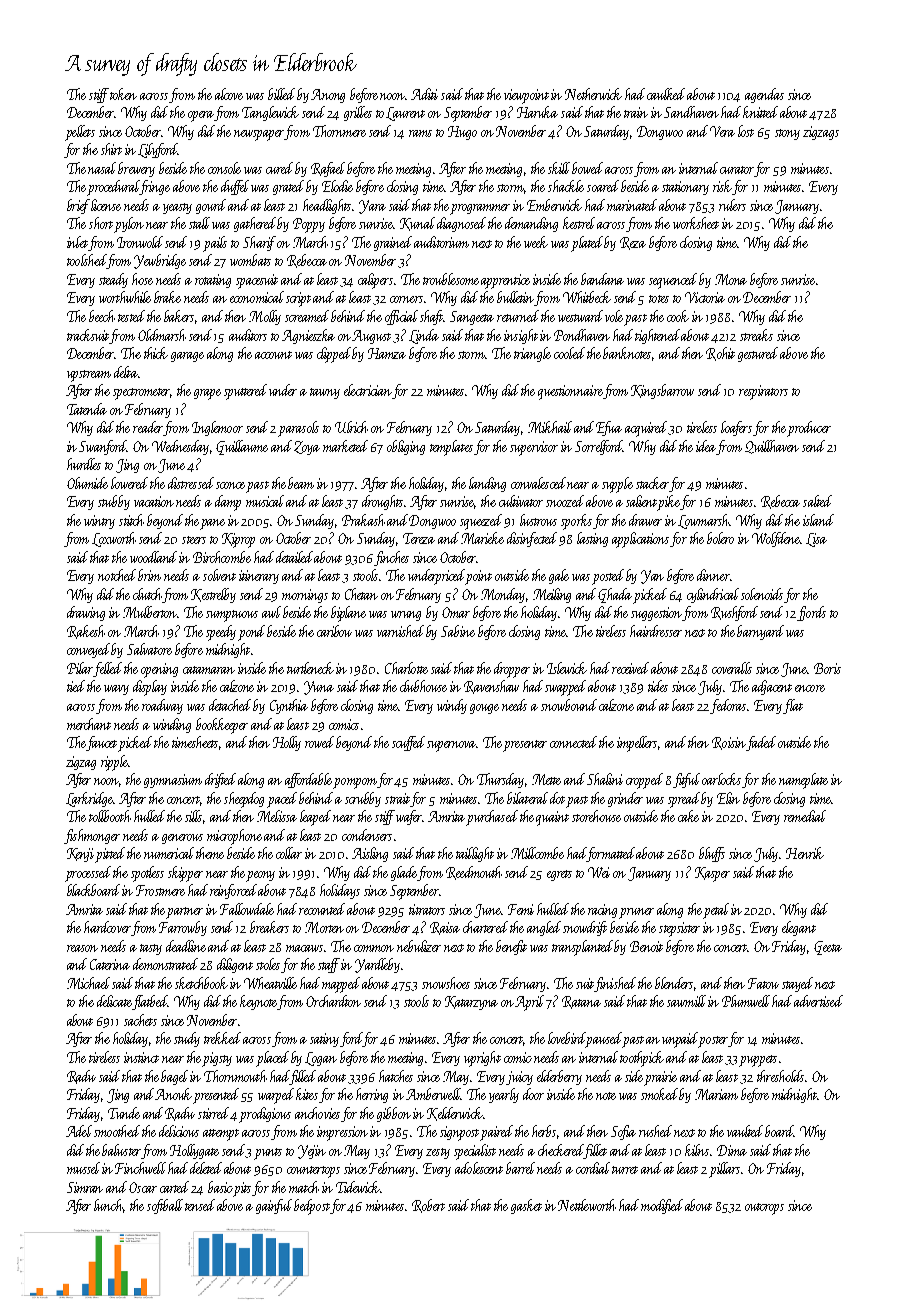  I want to click on angled, so click(544, 928).
